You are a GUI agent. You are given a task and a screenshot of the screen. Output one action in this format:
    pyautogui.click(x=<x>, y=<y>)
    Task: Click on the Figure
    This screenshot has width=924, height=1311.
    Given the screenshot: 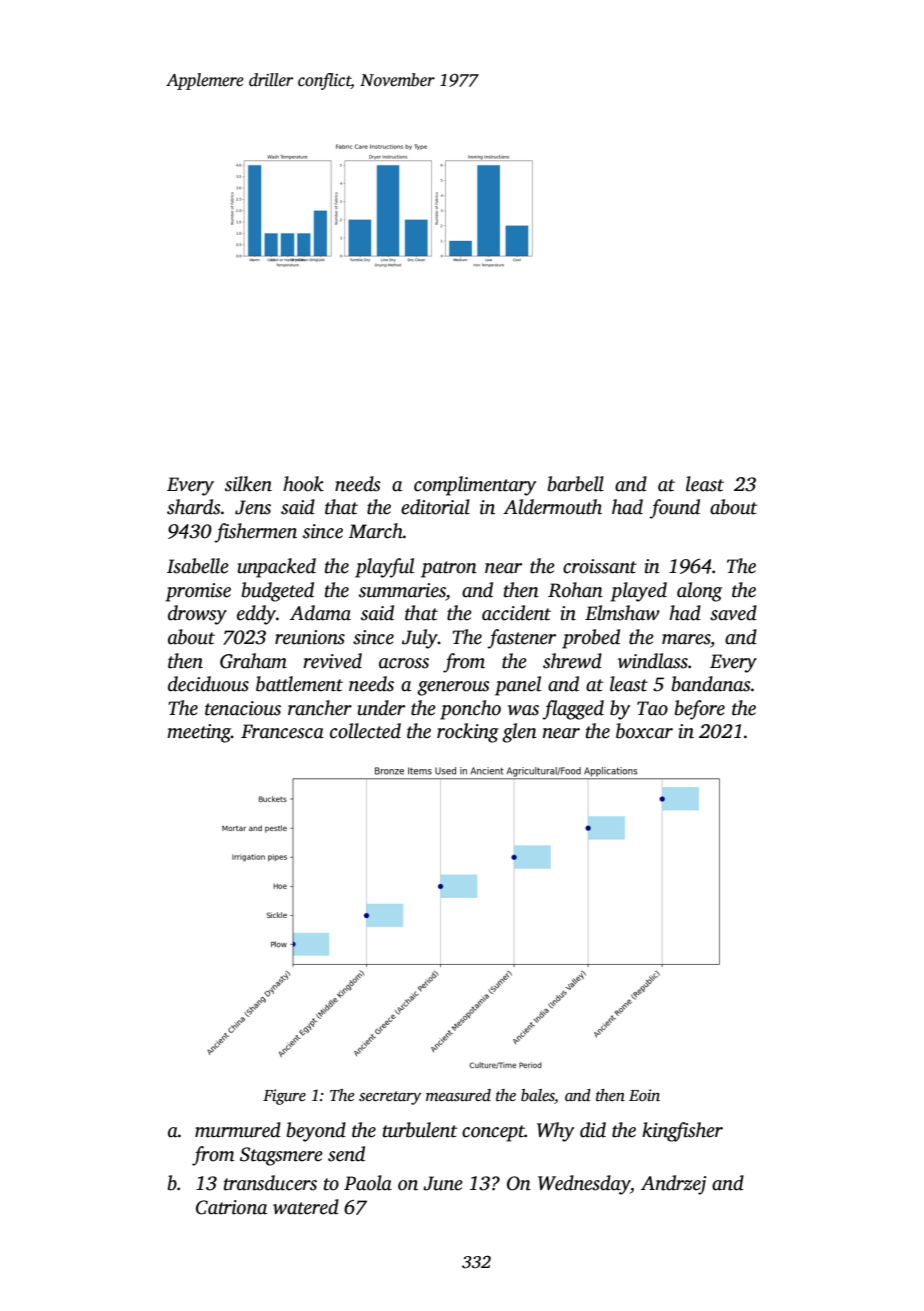 What is the action you would take?
    pyautogui.click(x=284, y=1097)
